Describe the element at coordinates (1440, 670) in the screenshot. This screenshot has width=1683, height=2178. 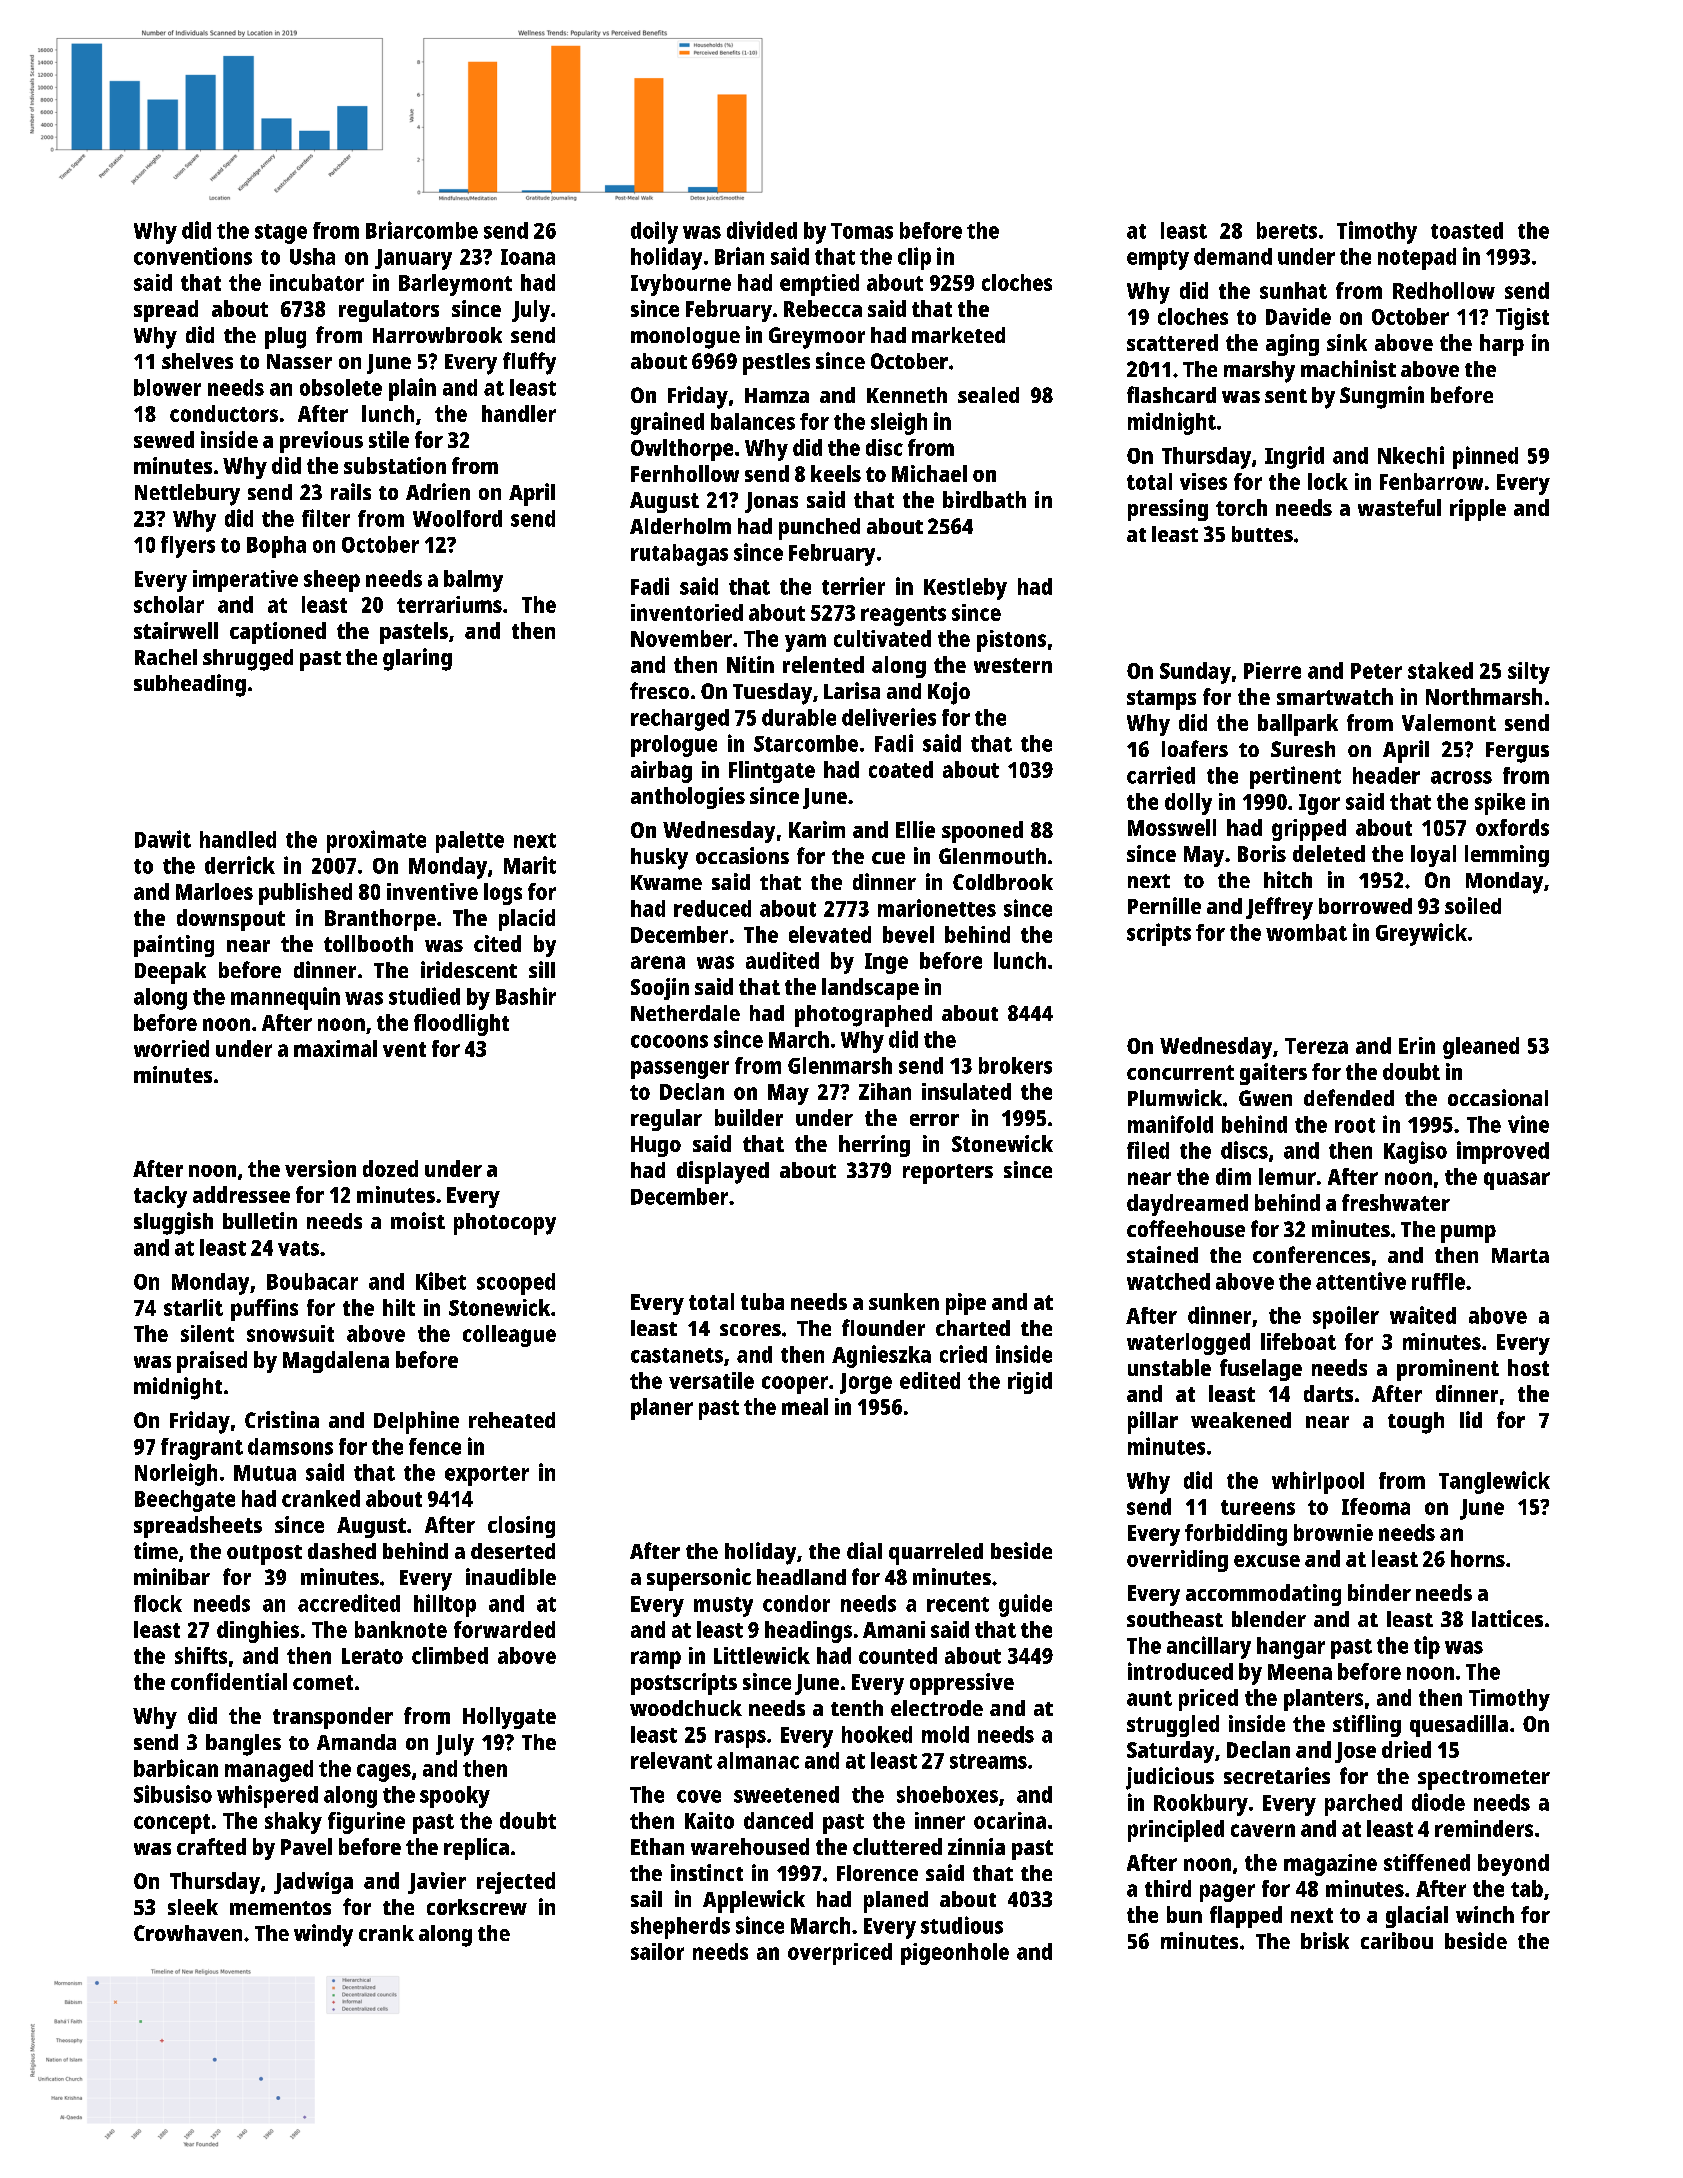
I see `staked` at that location.
